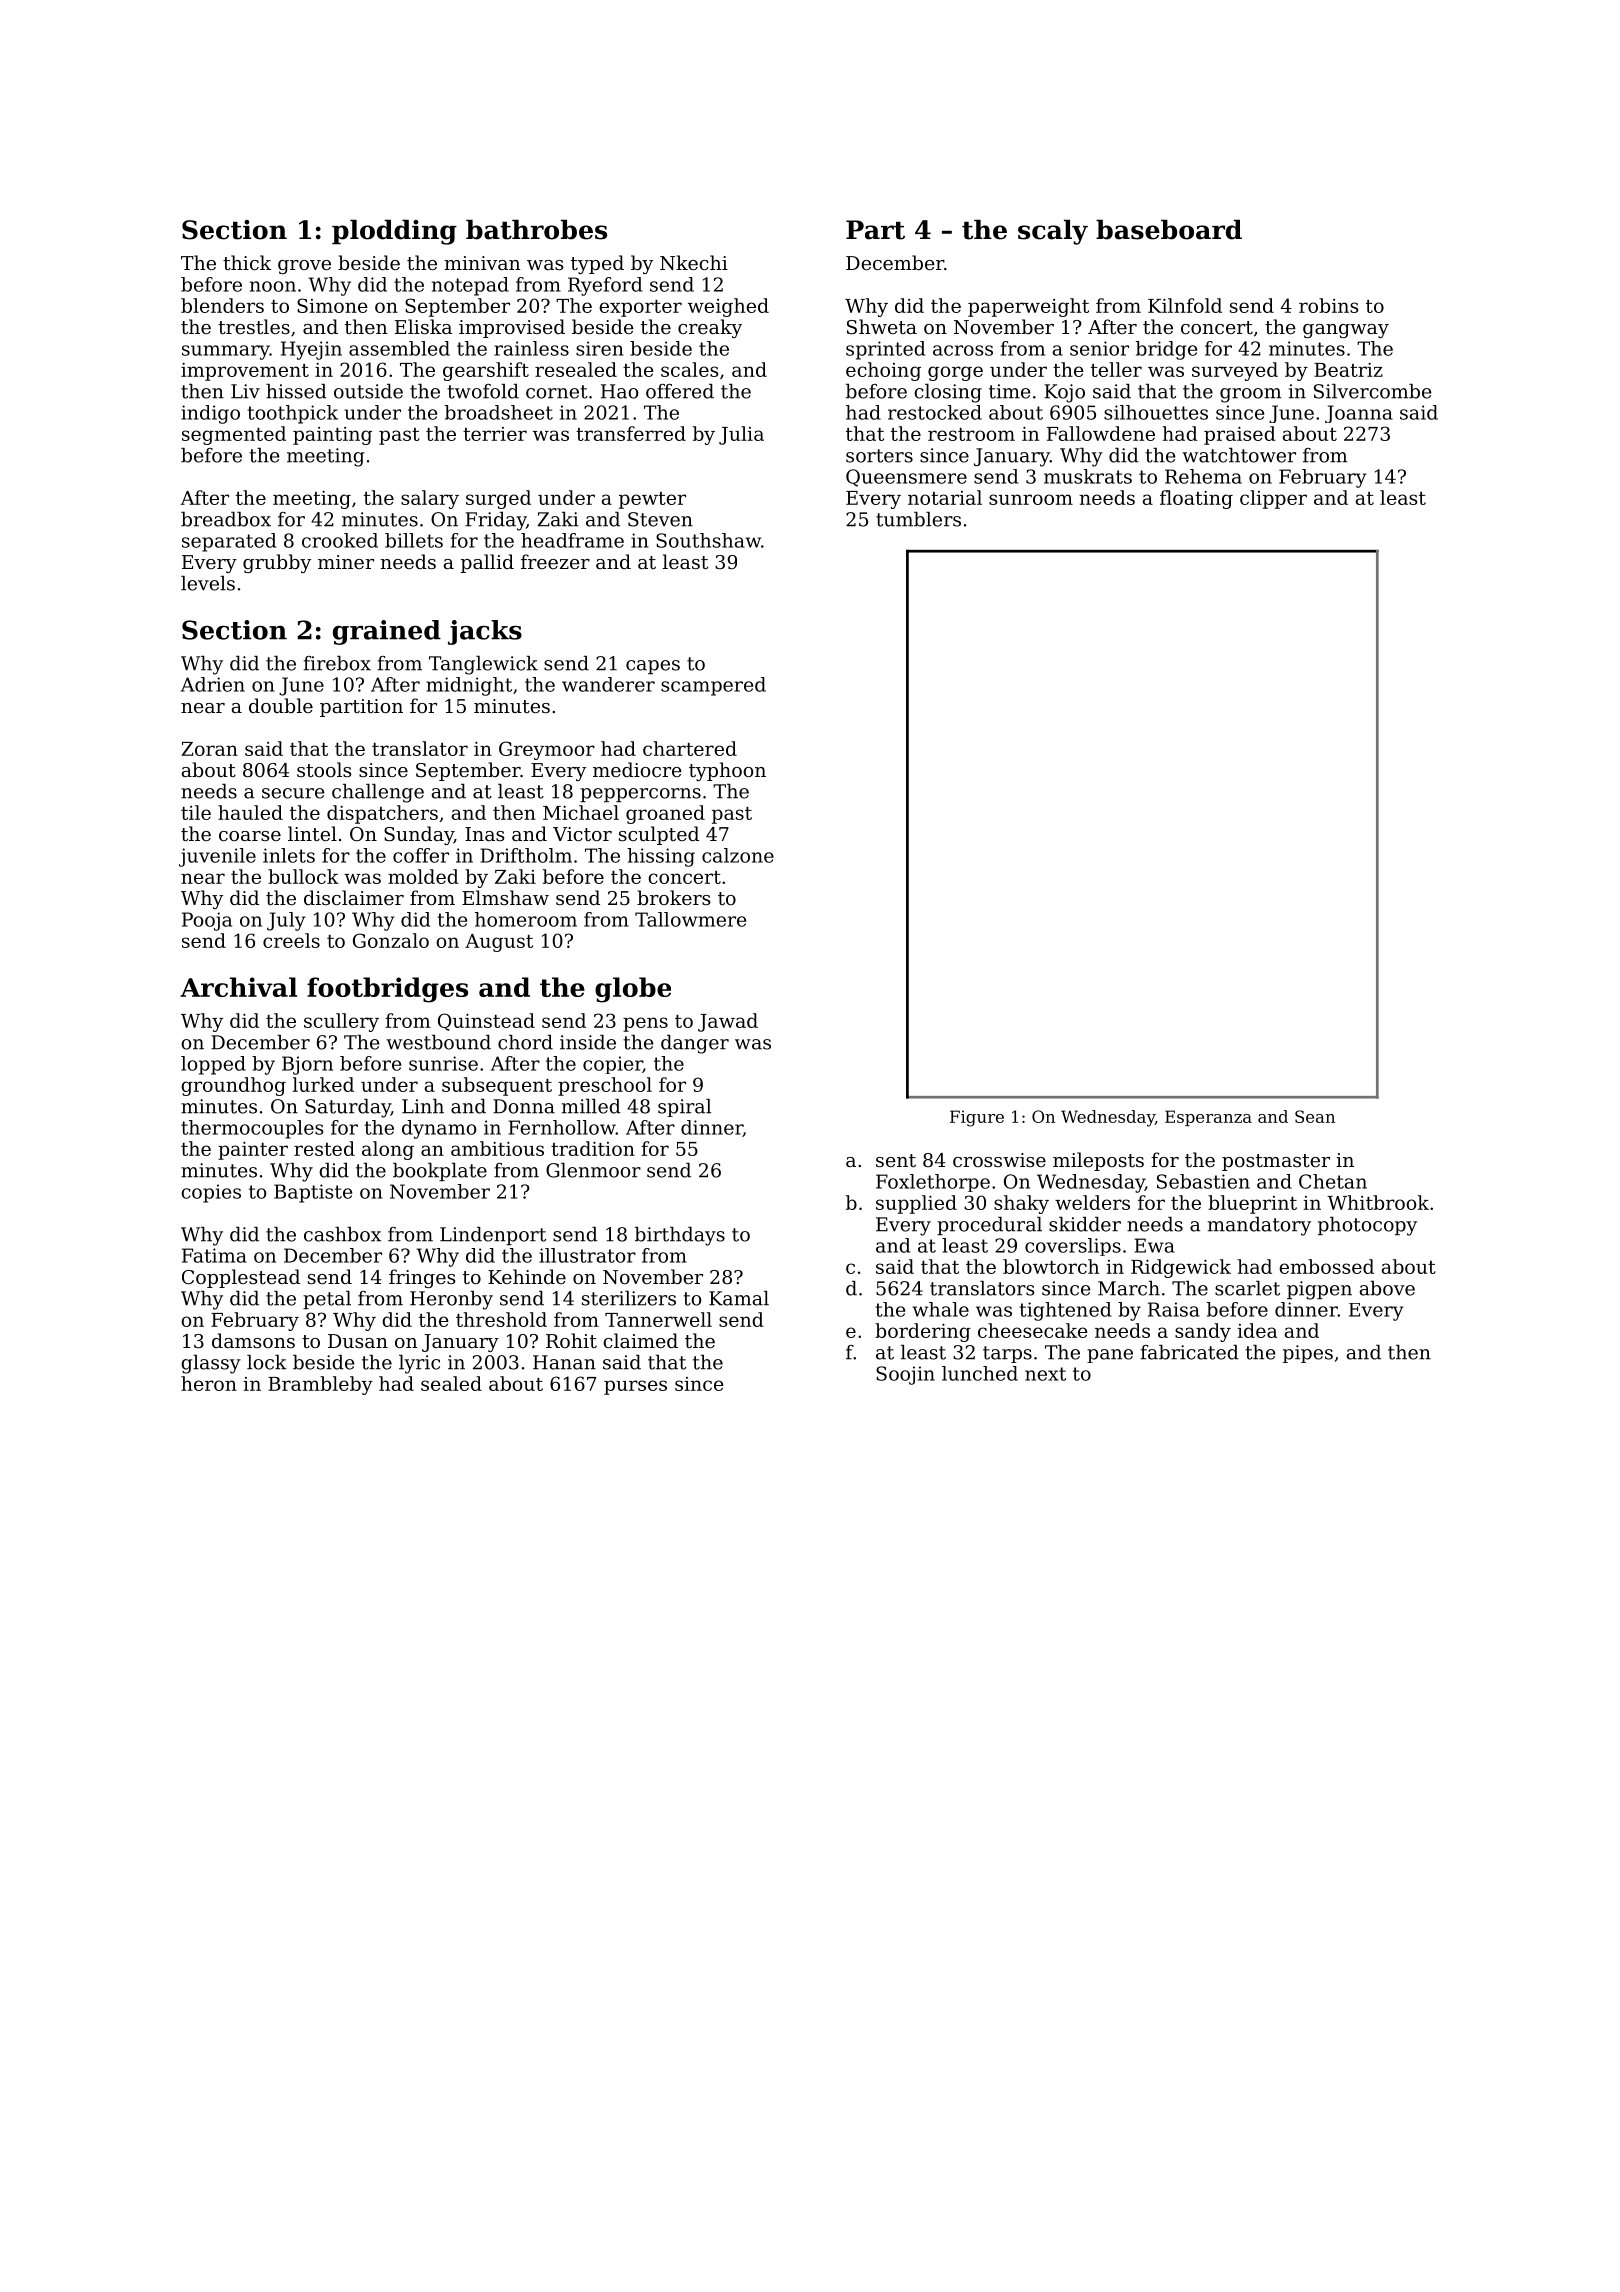 This image has height=2292, width=1620. What do you see at coordinates (247, 262) in the image?
I see `thick` at bounding box center [247, 262].
